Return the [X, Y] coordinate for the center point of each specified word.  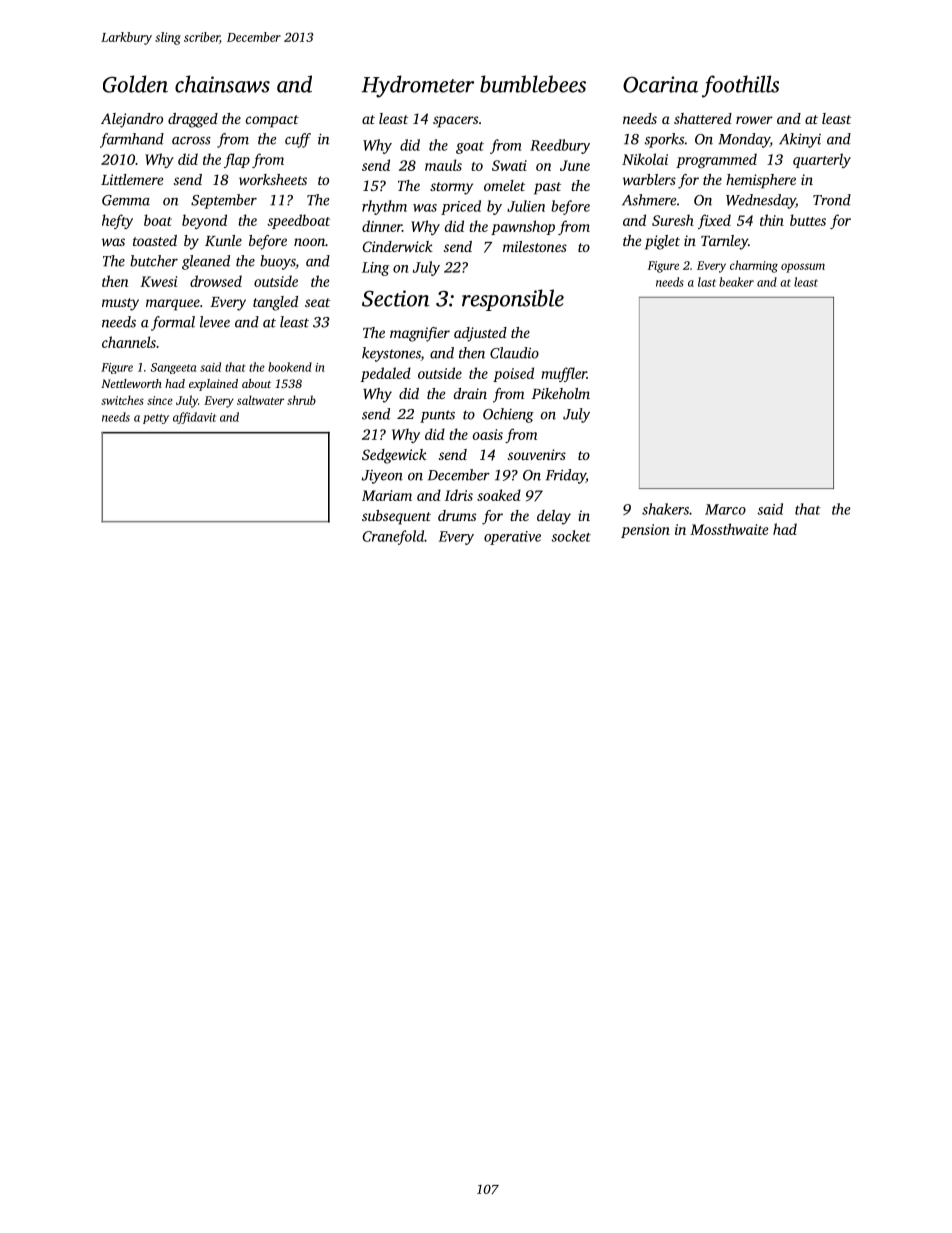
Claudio [514, 353]
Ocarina [660, 84]
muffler [564, 374]
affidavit [194, 418]
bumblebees [533, 84]
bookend [290, 367]
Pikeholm [561, 393]
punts [437, 416]
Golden [135, 84]
